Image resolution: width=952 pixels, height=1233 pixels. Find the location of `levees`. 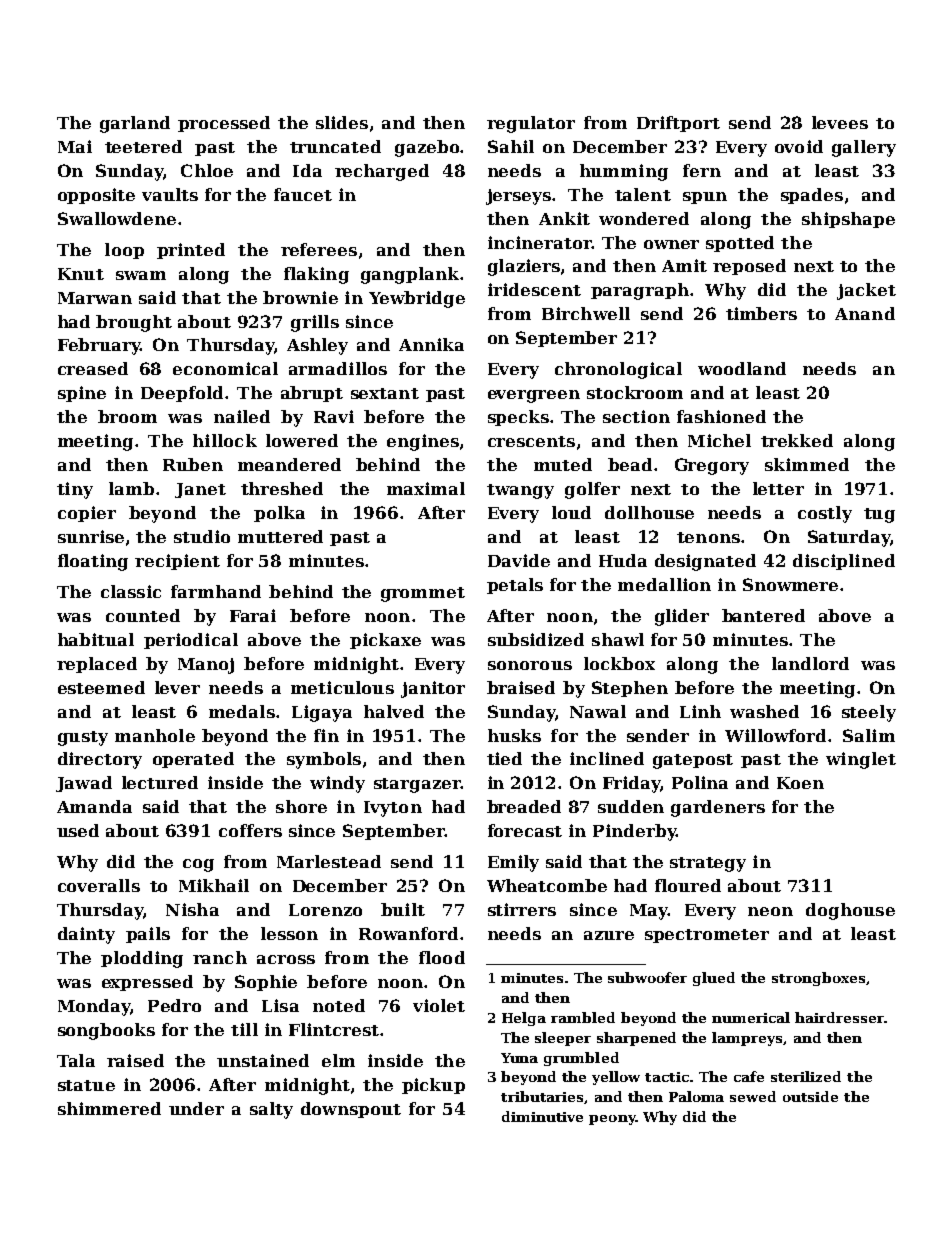

levees is located at coordinates (840, 122).
